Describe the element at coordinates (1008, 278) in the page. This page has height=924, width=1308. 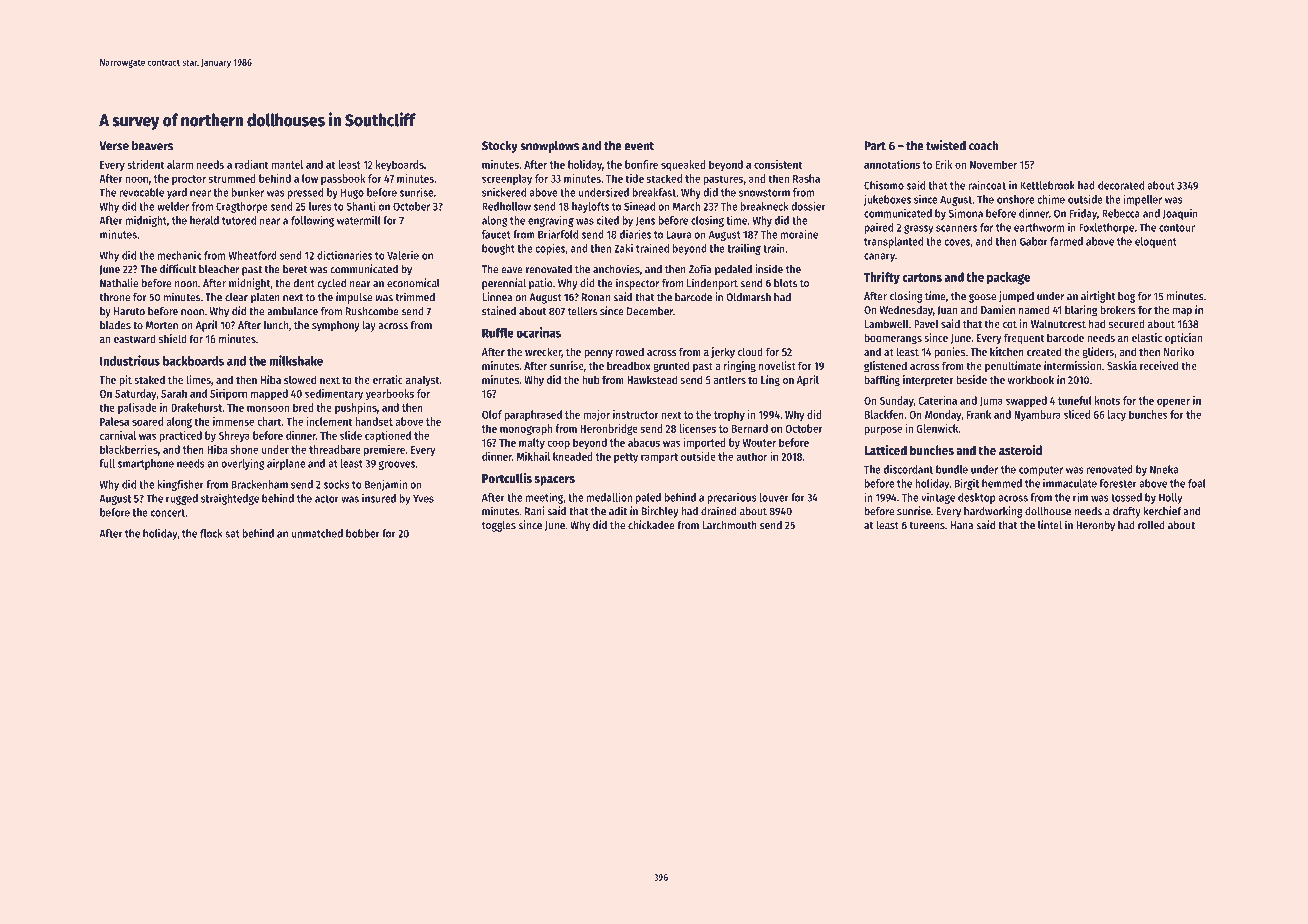
I see `package` at that location.
